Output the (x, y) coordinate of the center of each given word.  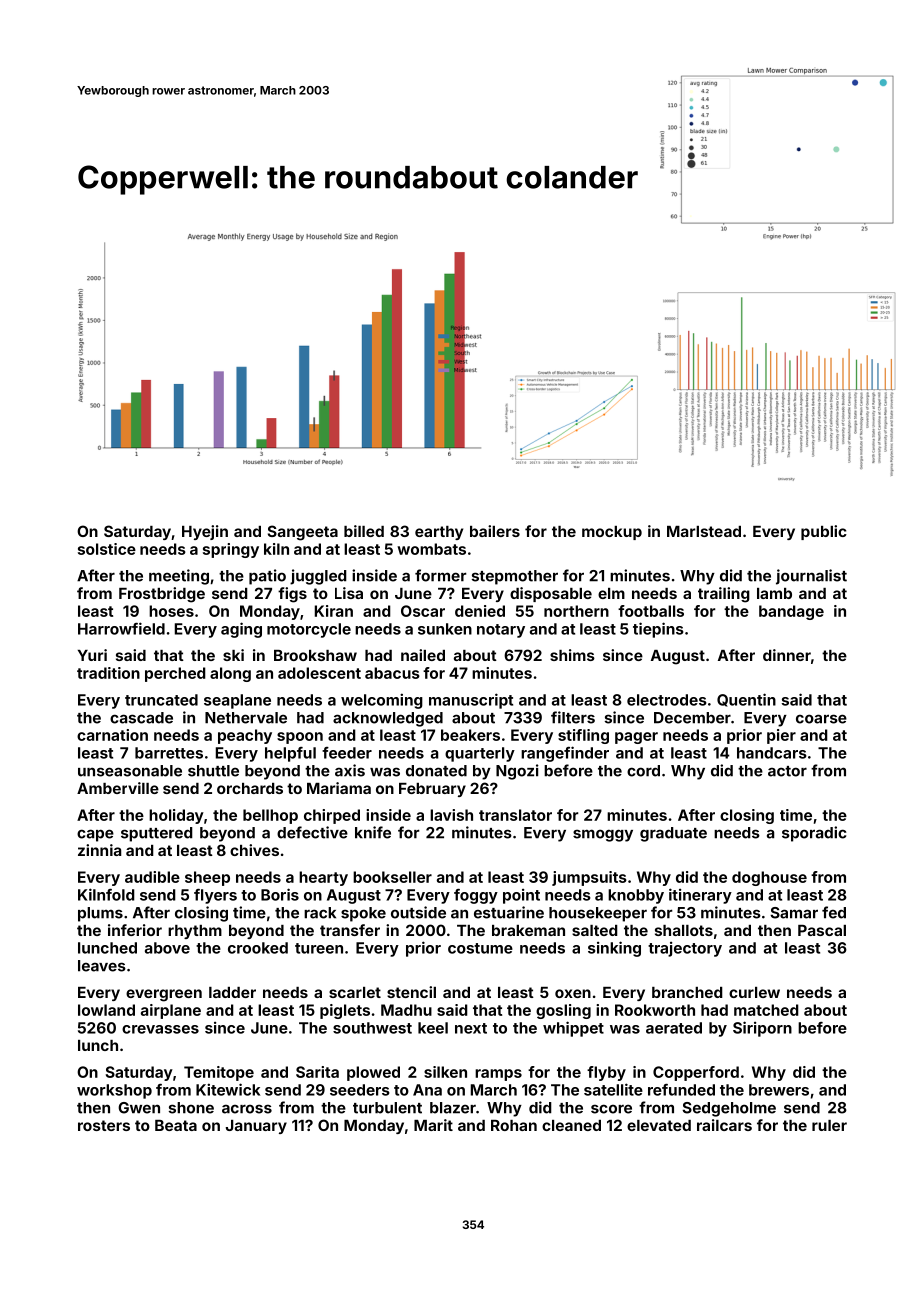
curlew (754, 992)
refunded (681, 1090)
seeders (360, 1090)
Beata (176, 1125)
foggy (476, 896)
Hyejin (205, 532)
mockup (612, 533)
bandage (791, 612)
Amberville (118, 788)
